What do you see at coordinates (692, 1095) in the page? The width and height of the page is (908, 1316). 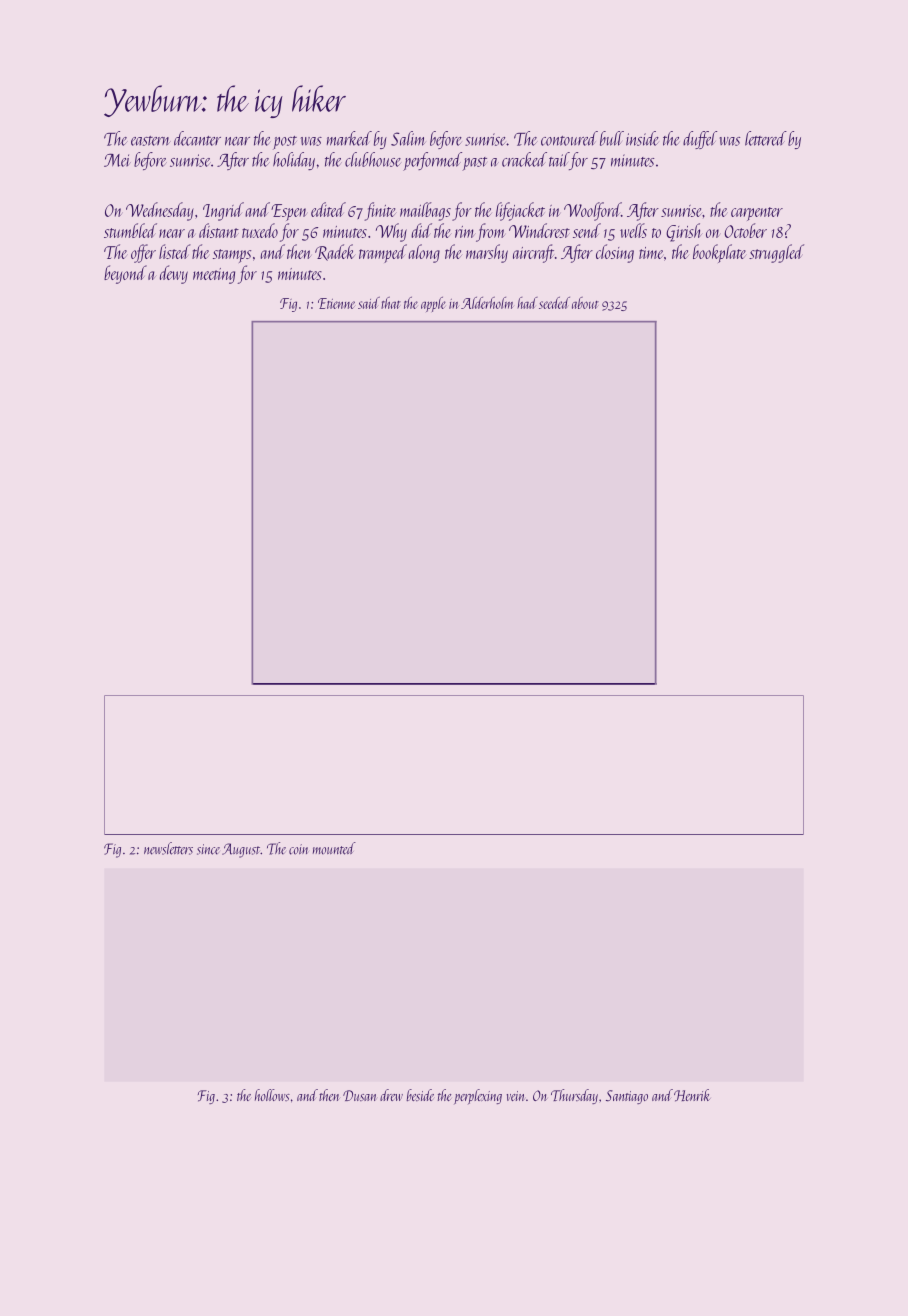 I see `Henrik` at bounding box center [692, 1095].
